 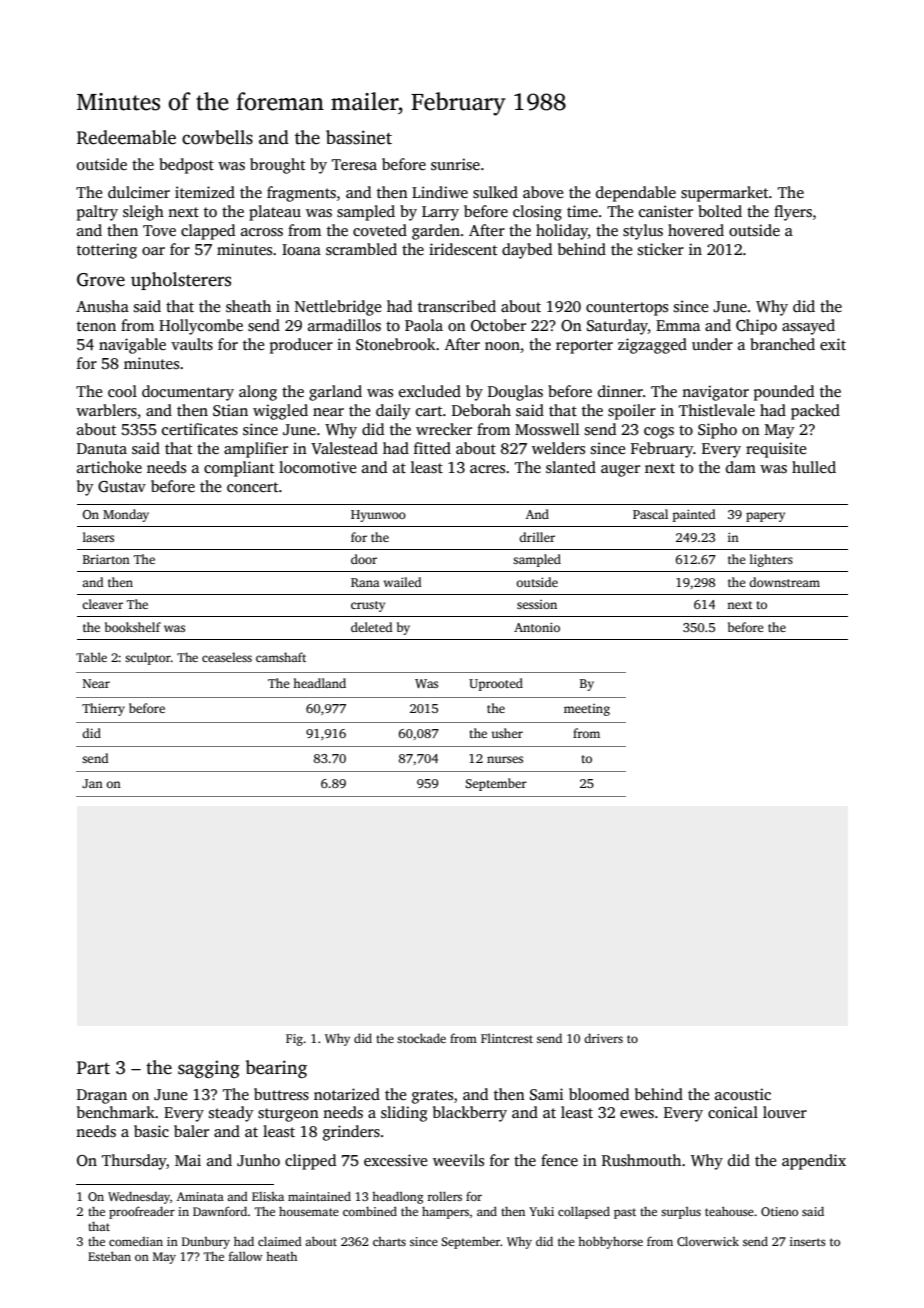 What do you see at coordinates (206, 1243) in the screenshot?
I see `Dunbury` at bounding box center [206, 1243].
